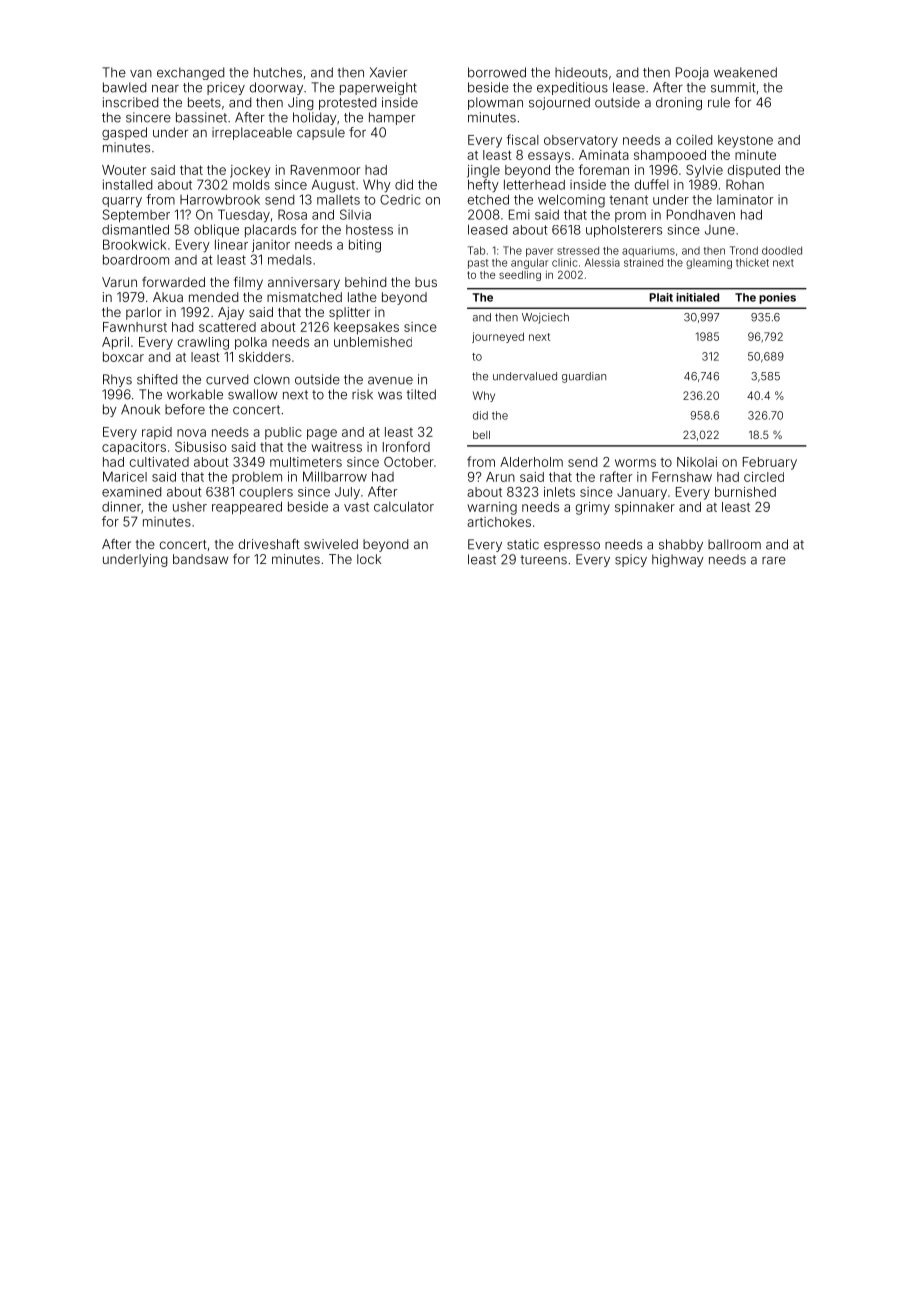 This document has width=908, height=1316. I want to click on unblemished, so click(373, 342).
